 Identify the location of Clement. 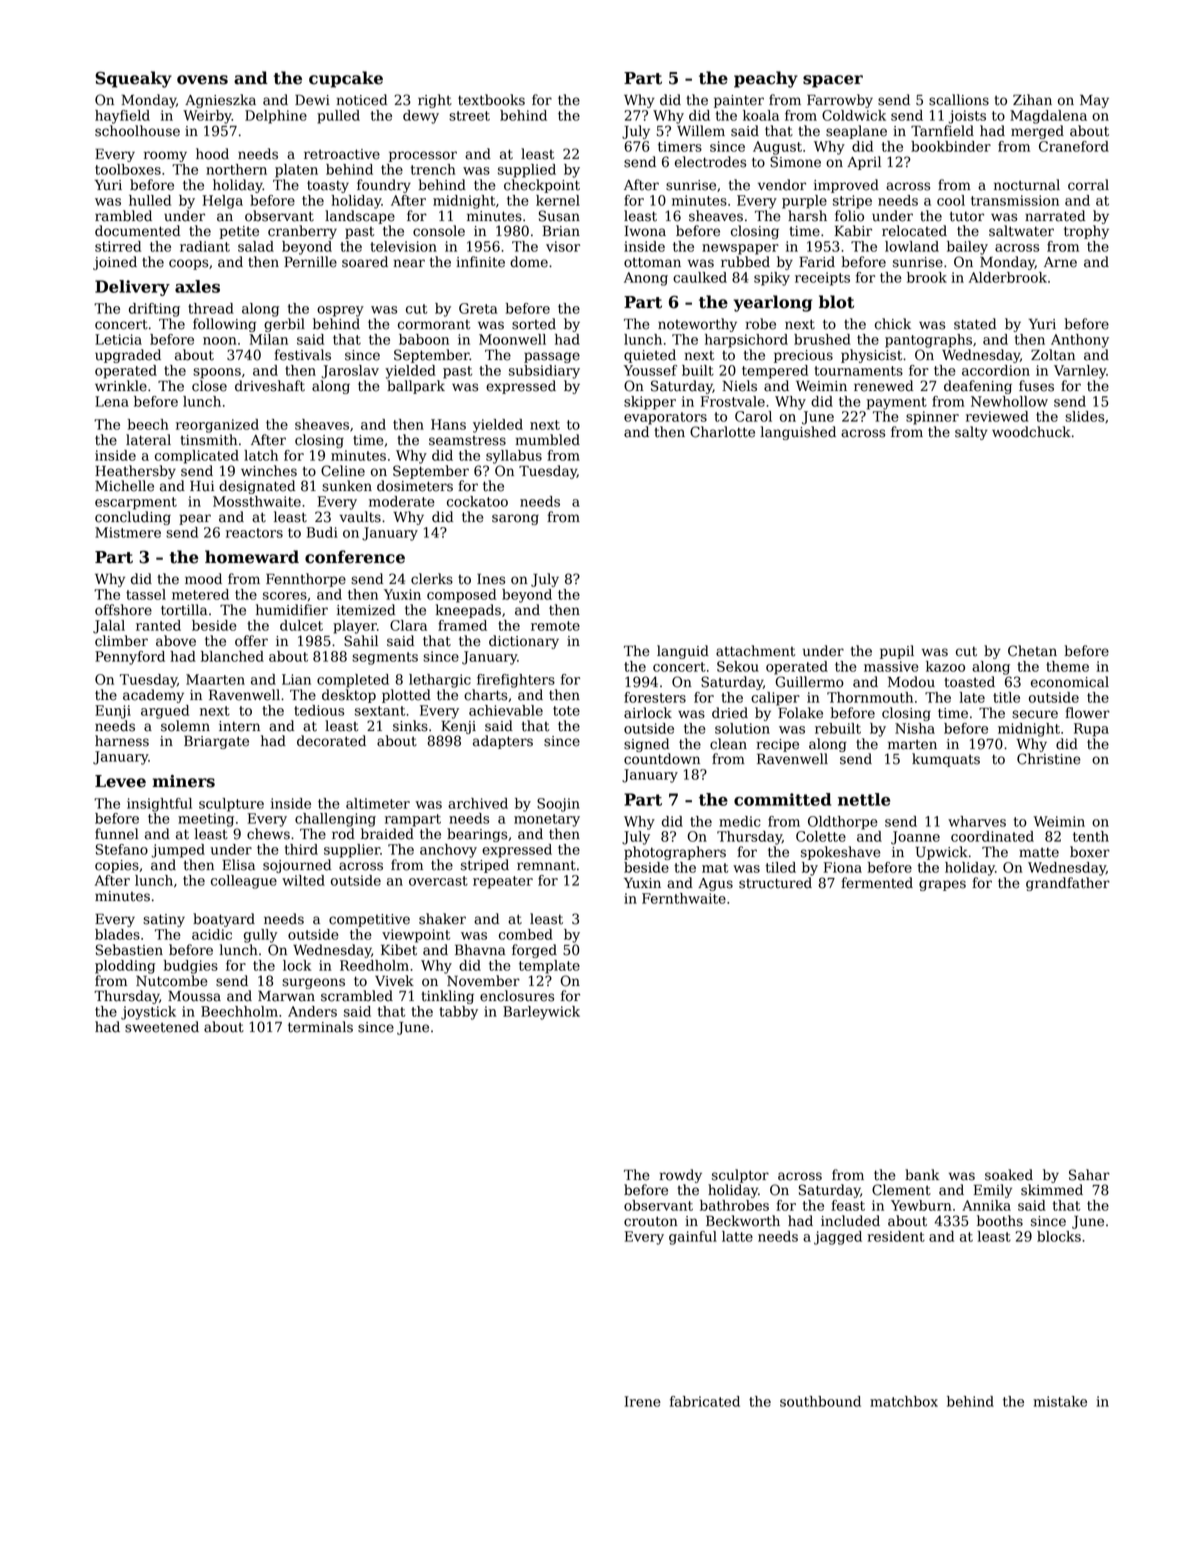
(901, 1190).
